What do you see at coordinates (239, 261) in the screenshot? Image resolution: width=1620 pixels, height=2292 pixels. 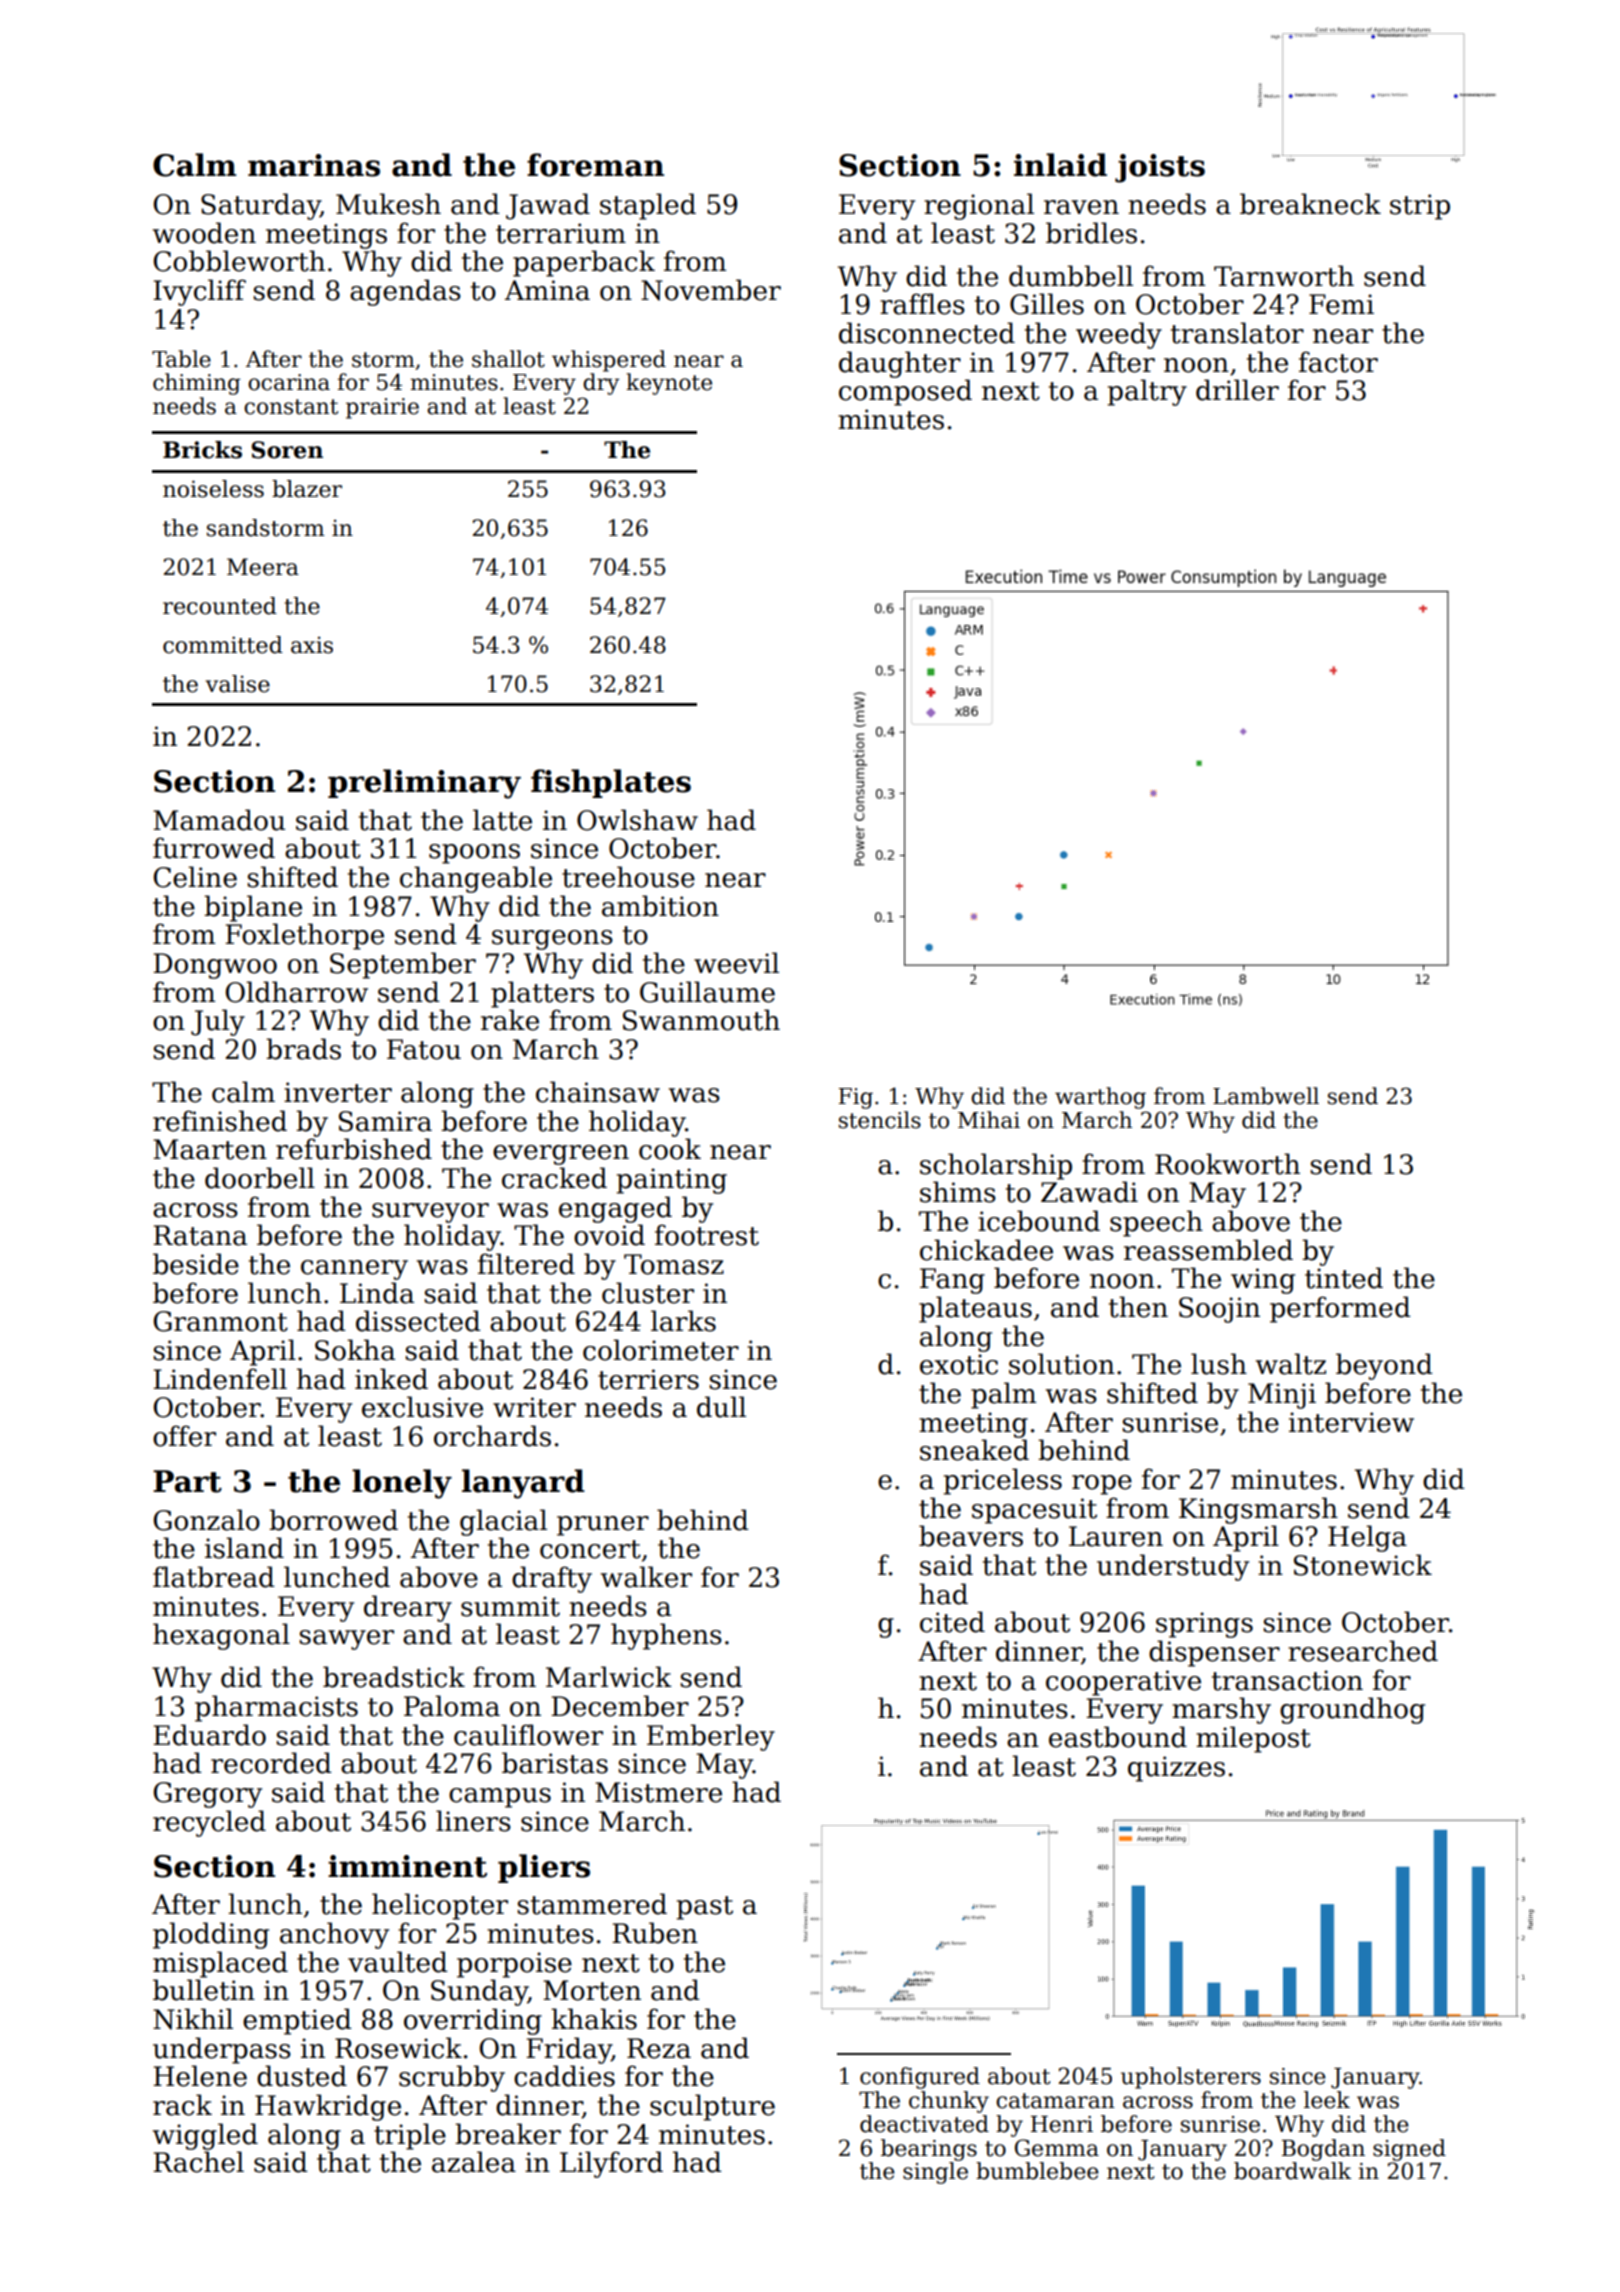 I see `Cobbleworth` at bounding box center [239, 261].
